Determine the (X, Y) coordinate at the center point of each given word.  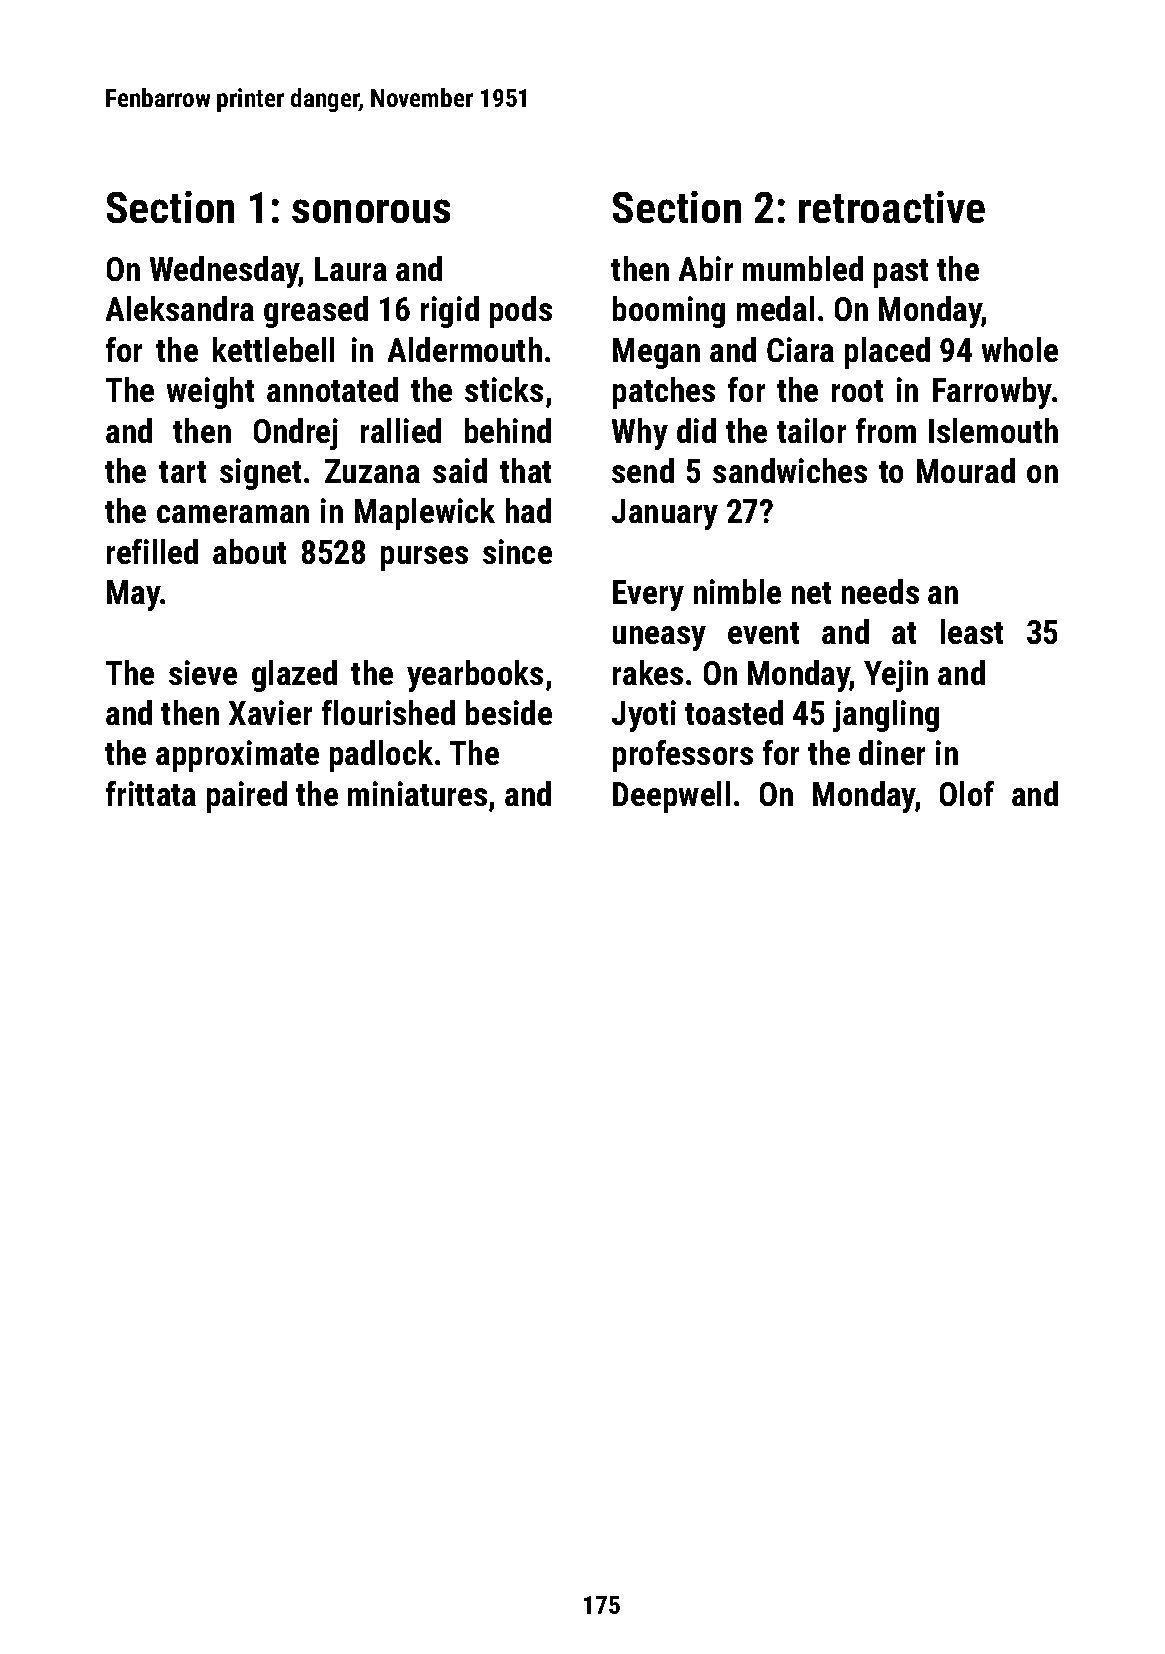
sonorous (371, 211)
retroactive (892, 207)
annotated (332, 389)
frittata (151, 793)
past (901, 273)
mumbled (803, 268)
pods (521, 312)
